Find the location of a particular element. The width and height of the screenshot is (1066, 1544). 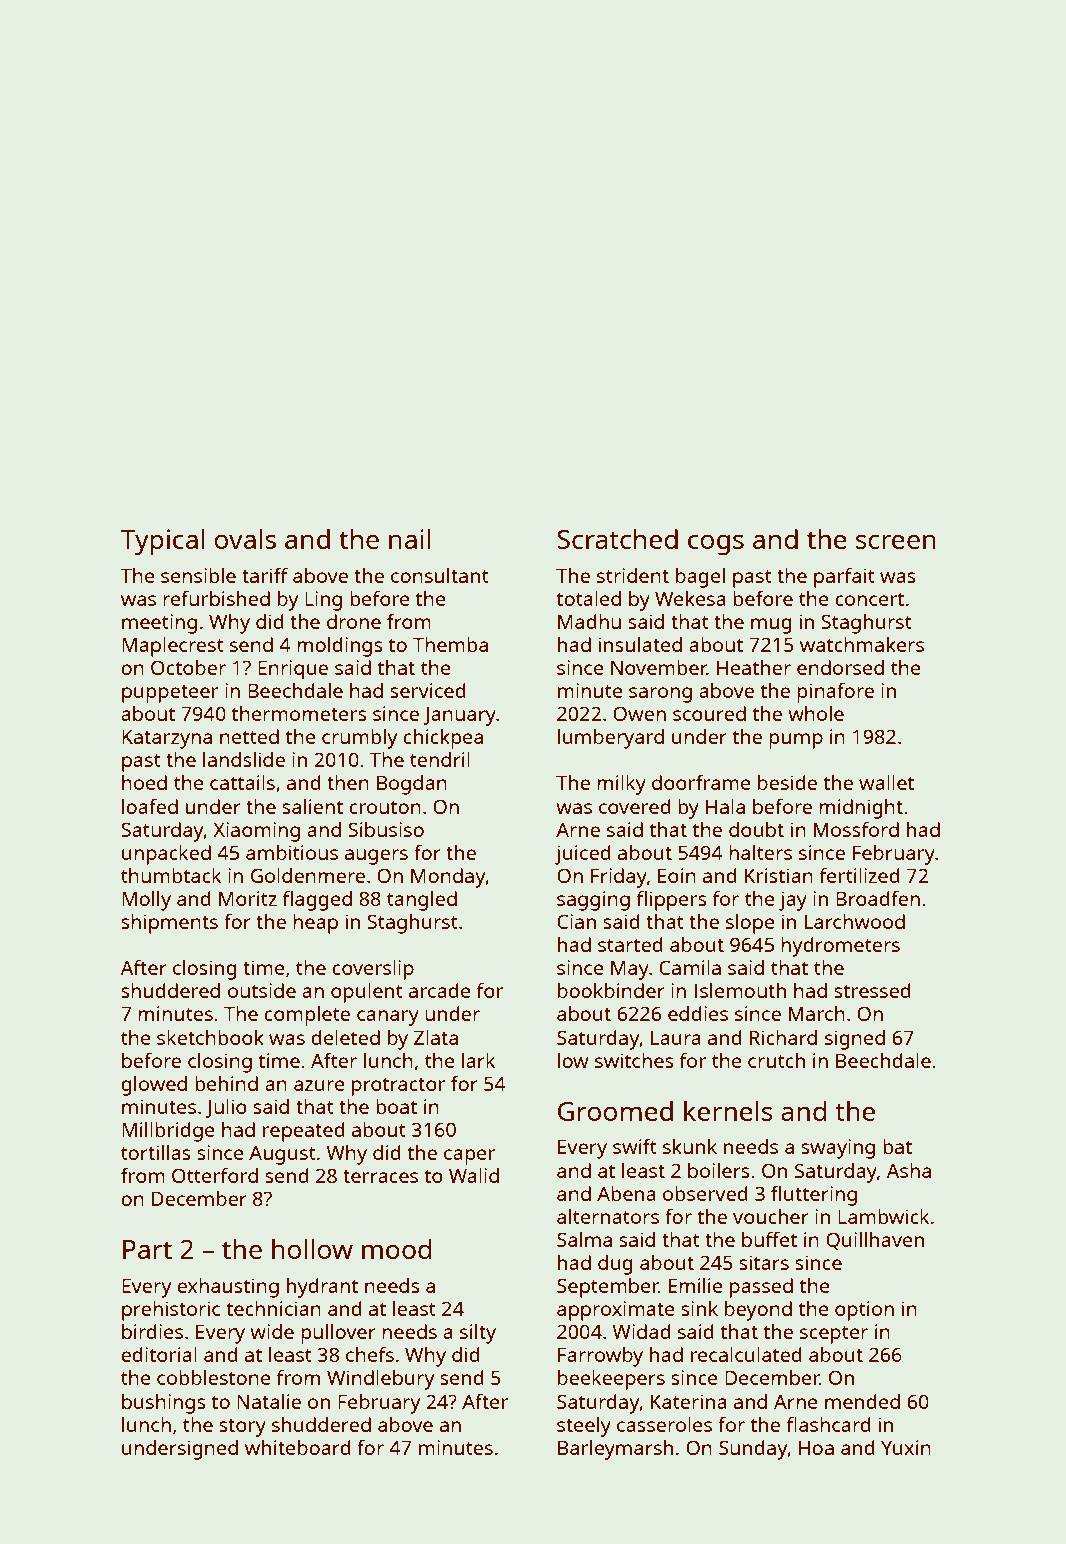

lark is located at coordinates (478, 1060).
